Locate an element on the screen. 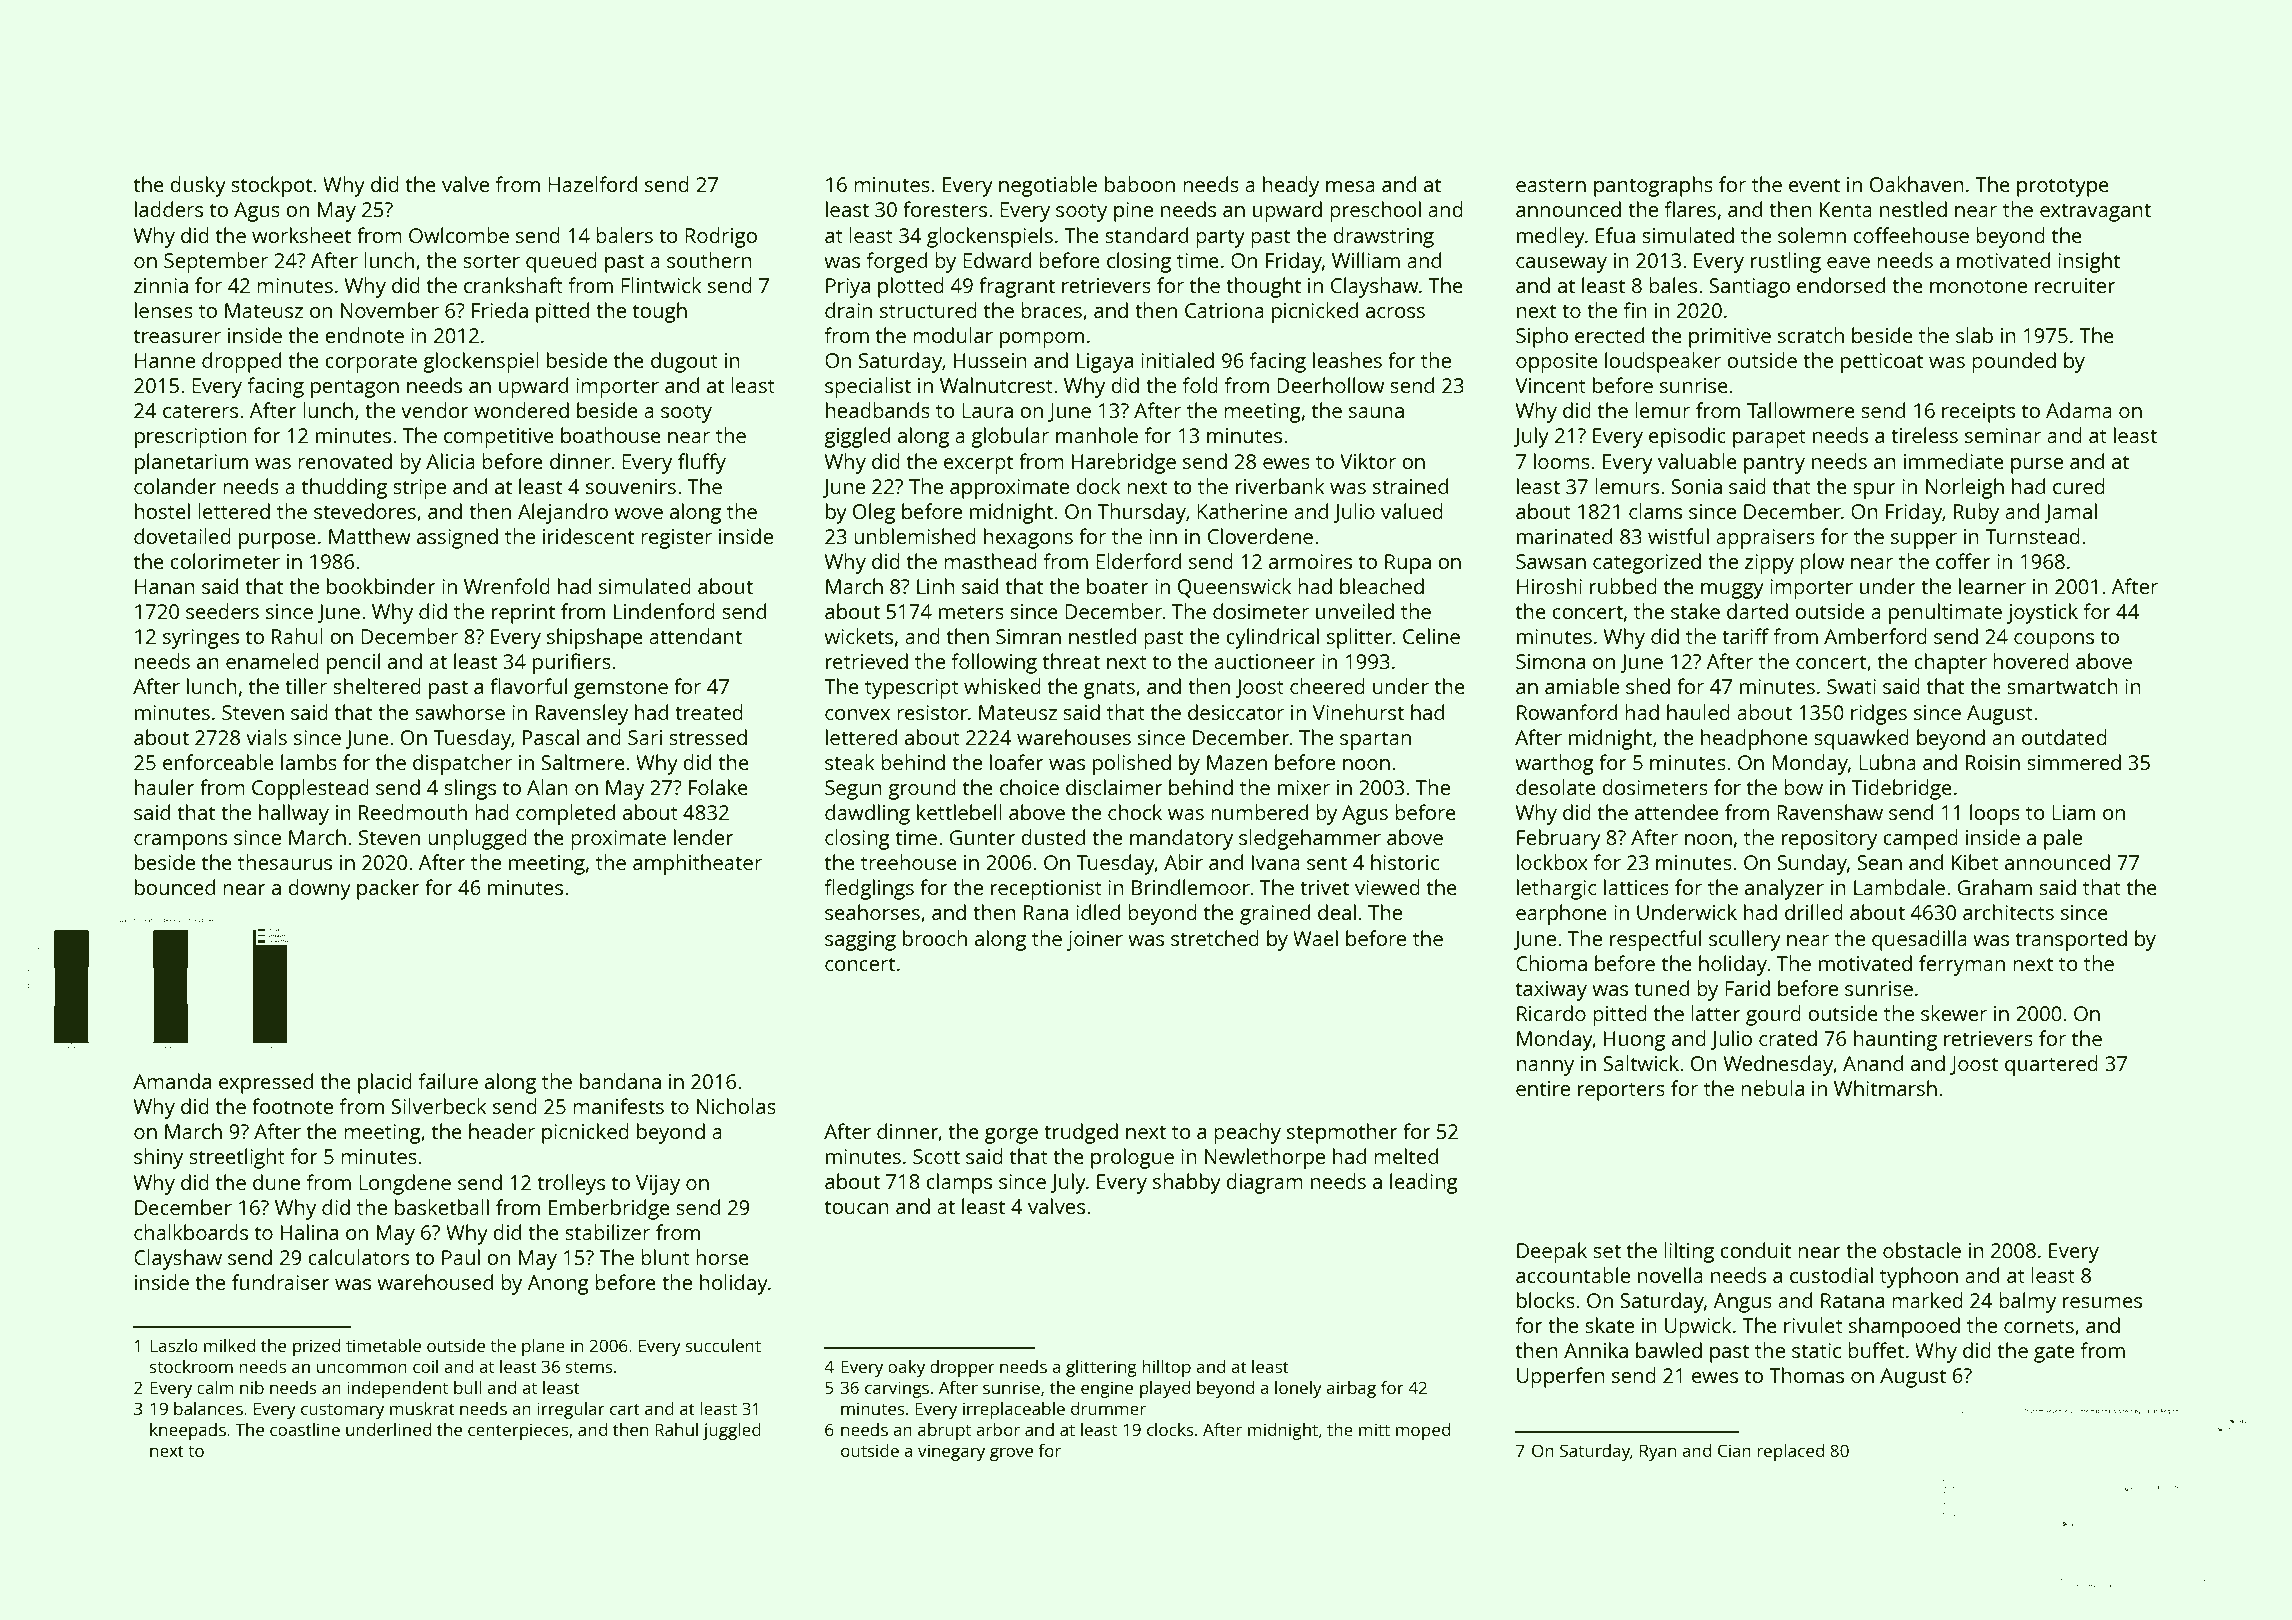  Rana is located at coordinates (1046, 912).
